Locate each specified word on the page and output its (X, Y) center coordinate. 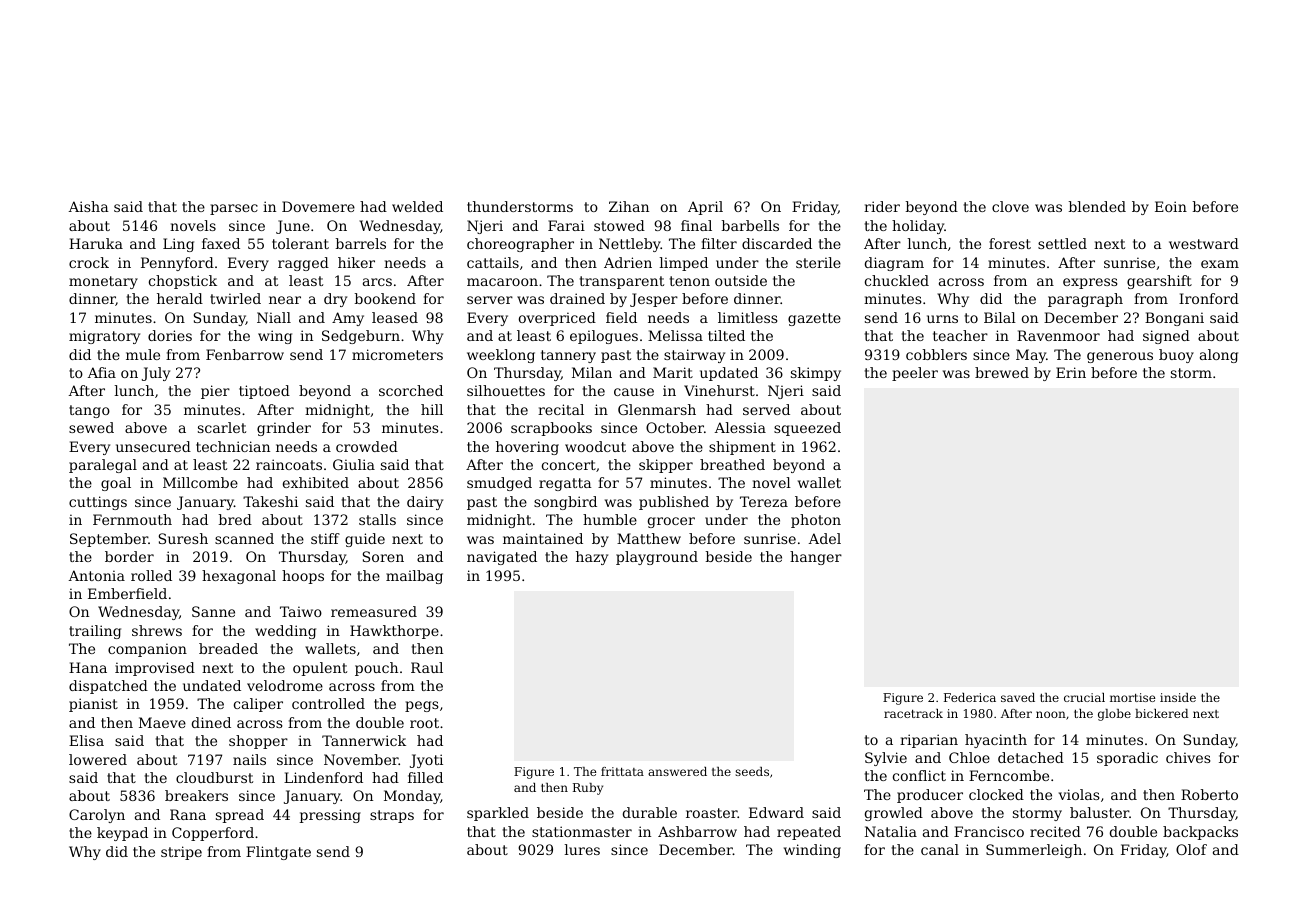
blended (1097, 206)
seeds (752, 771)
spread (240, 816)
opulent (320, 669)
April (705, 208)
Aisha (89, 206)
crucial (1084, 697)
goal (116, 484)
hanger (816, 558)
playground (657, 558)
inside (1178, 697)
